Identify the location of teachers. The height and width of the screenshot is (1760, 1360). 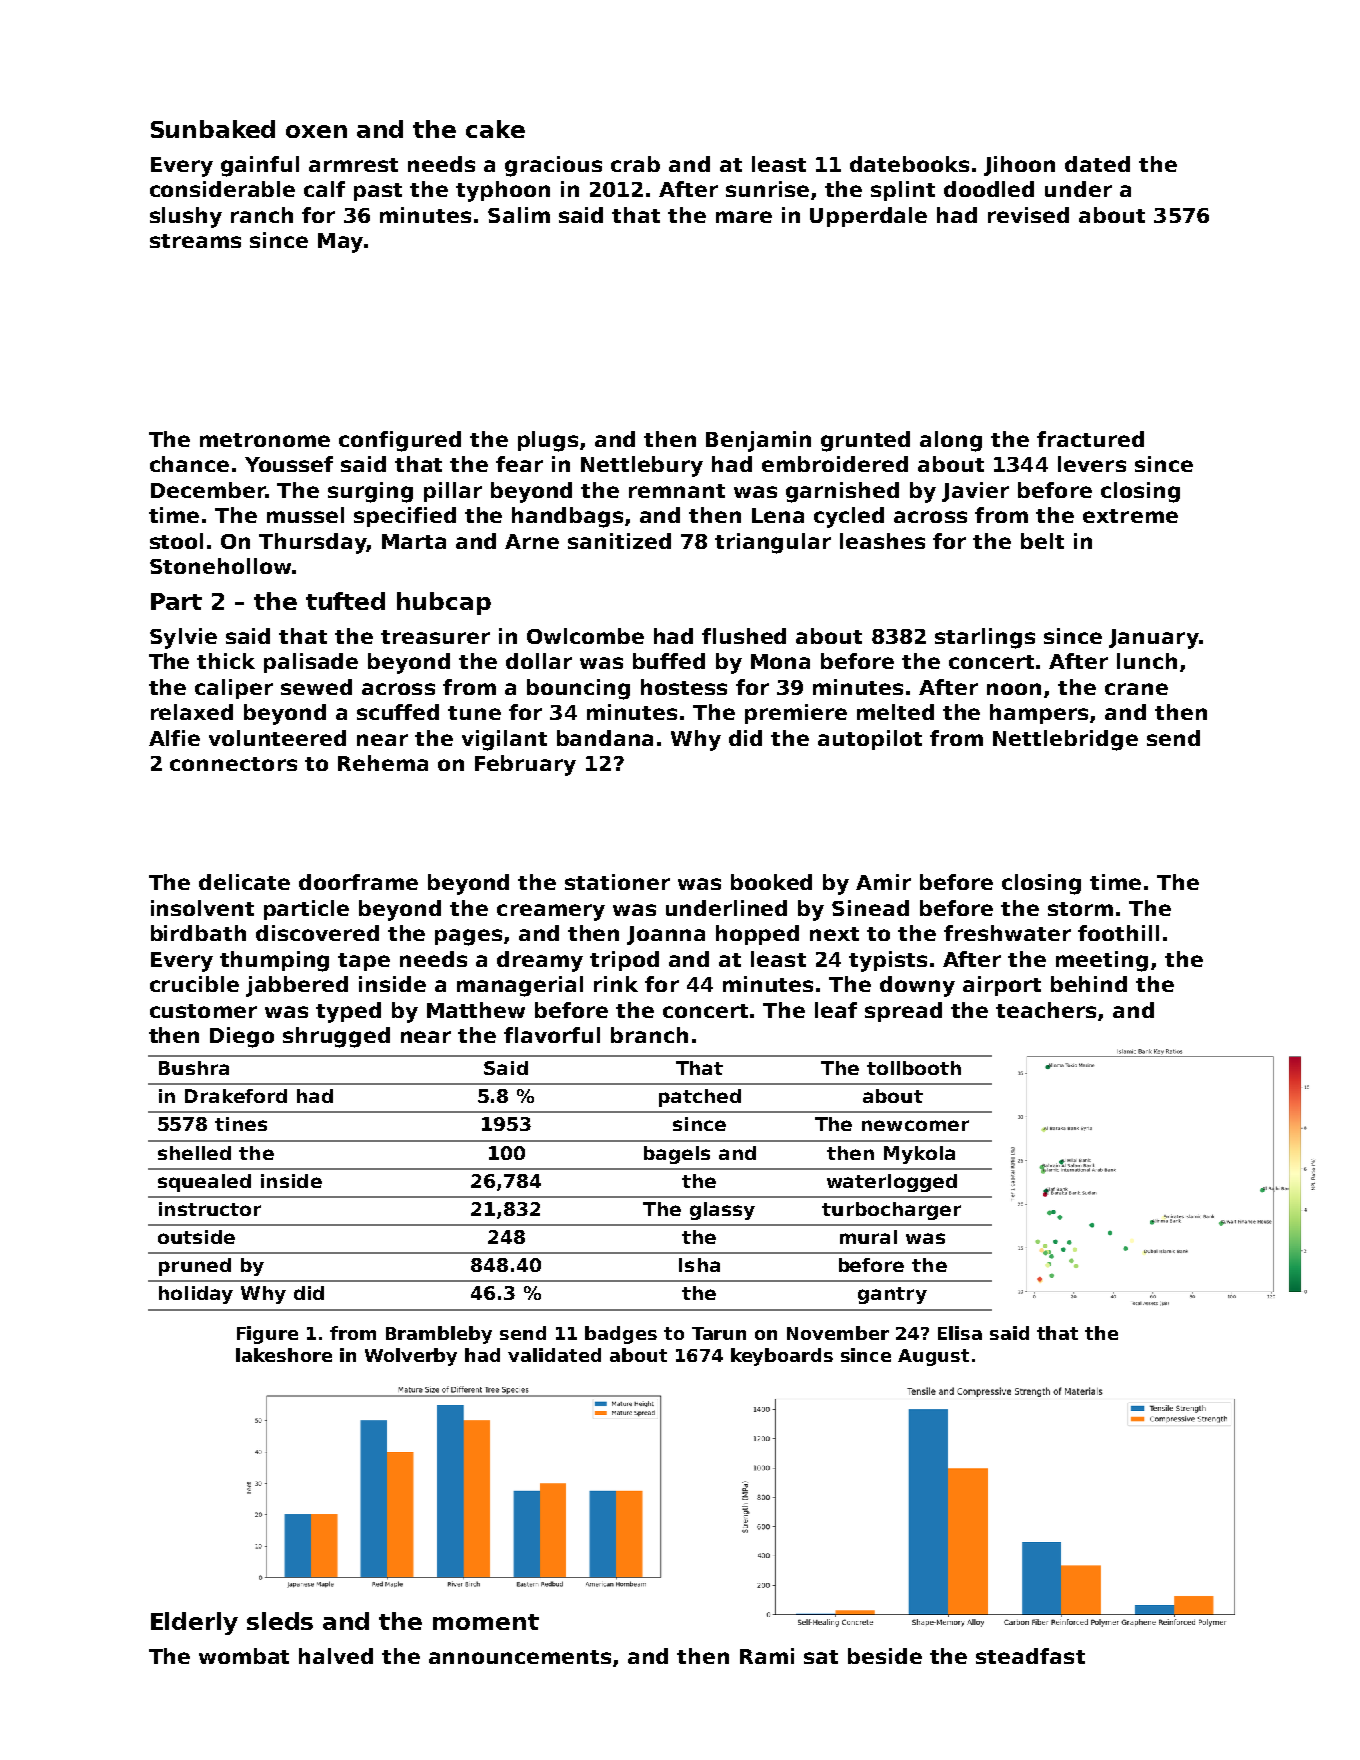
(1046, 1010).
